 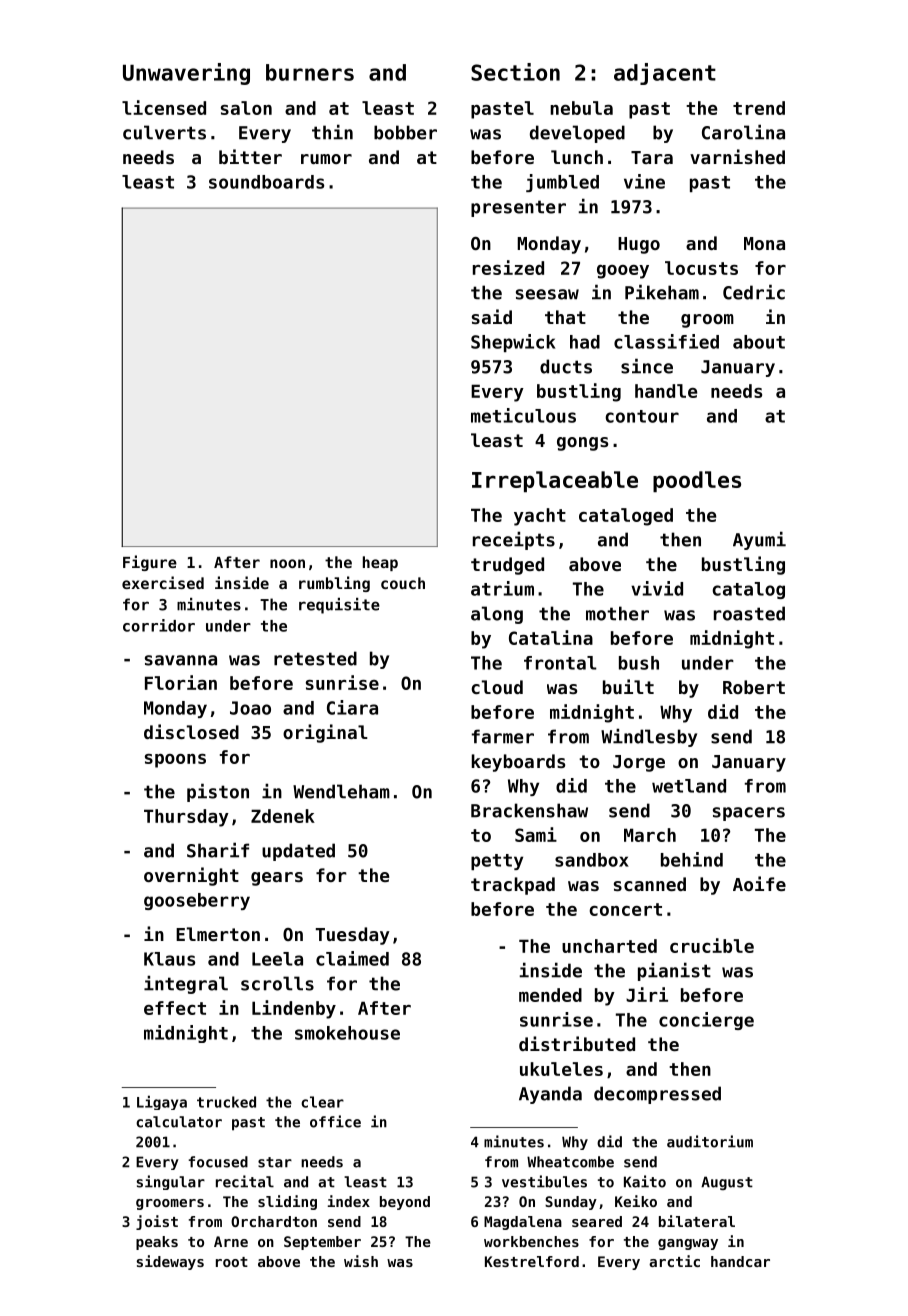 I want to click on adjacent, so click(x=665, y=74).
